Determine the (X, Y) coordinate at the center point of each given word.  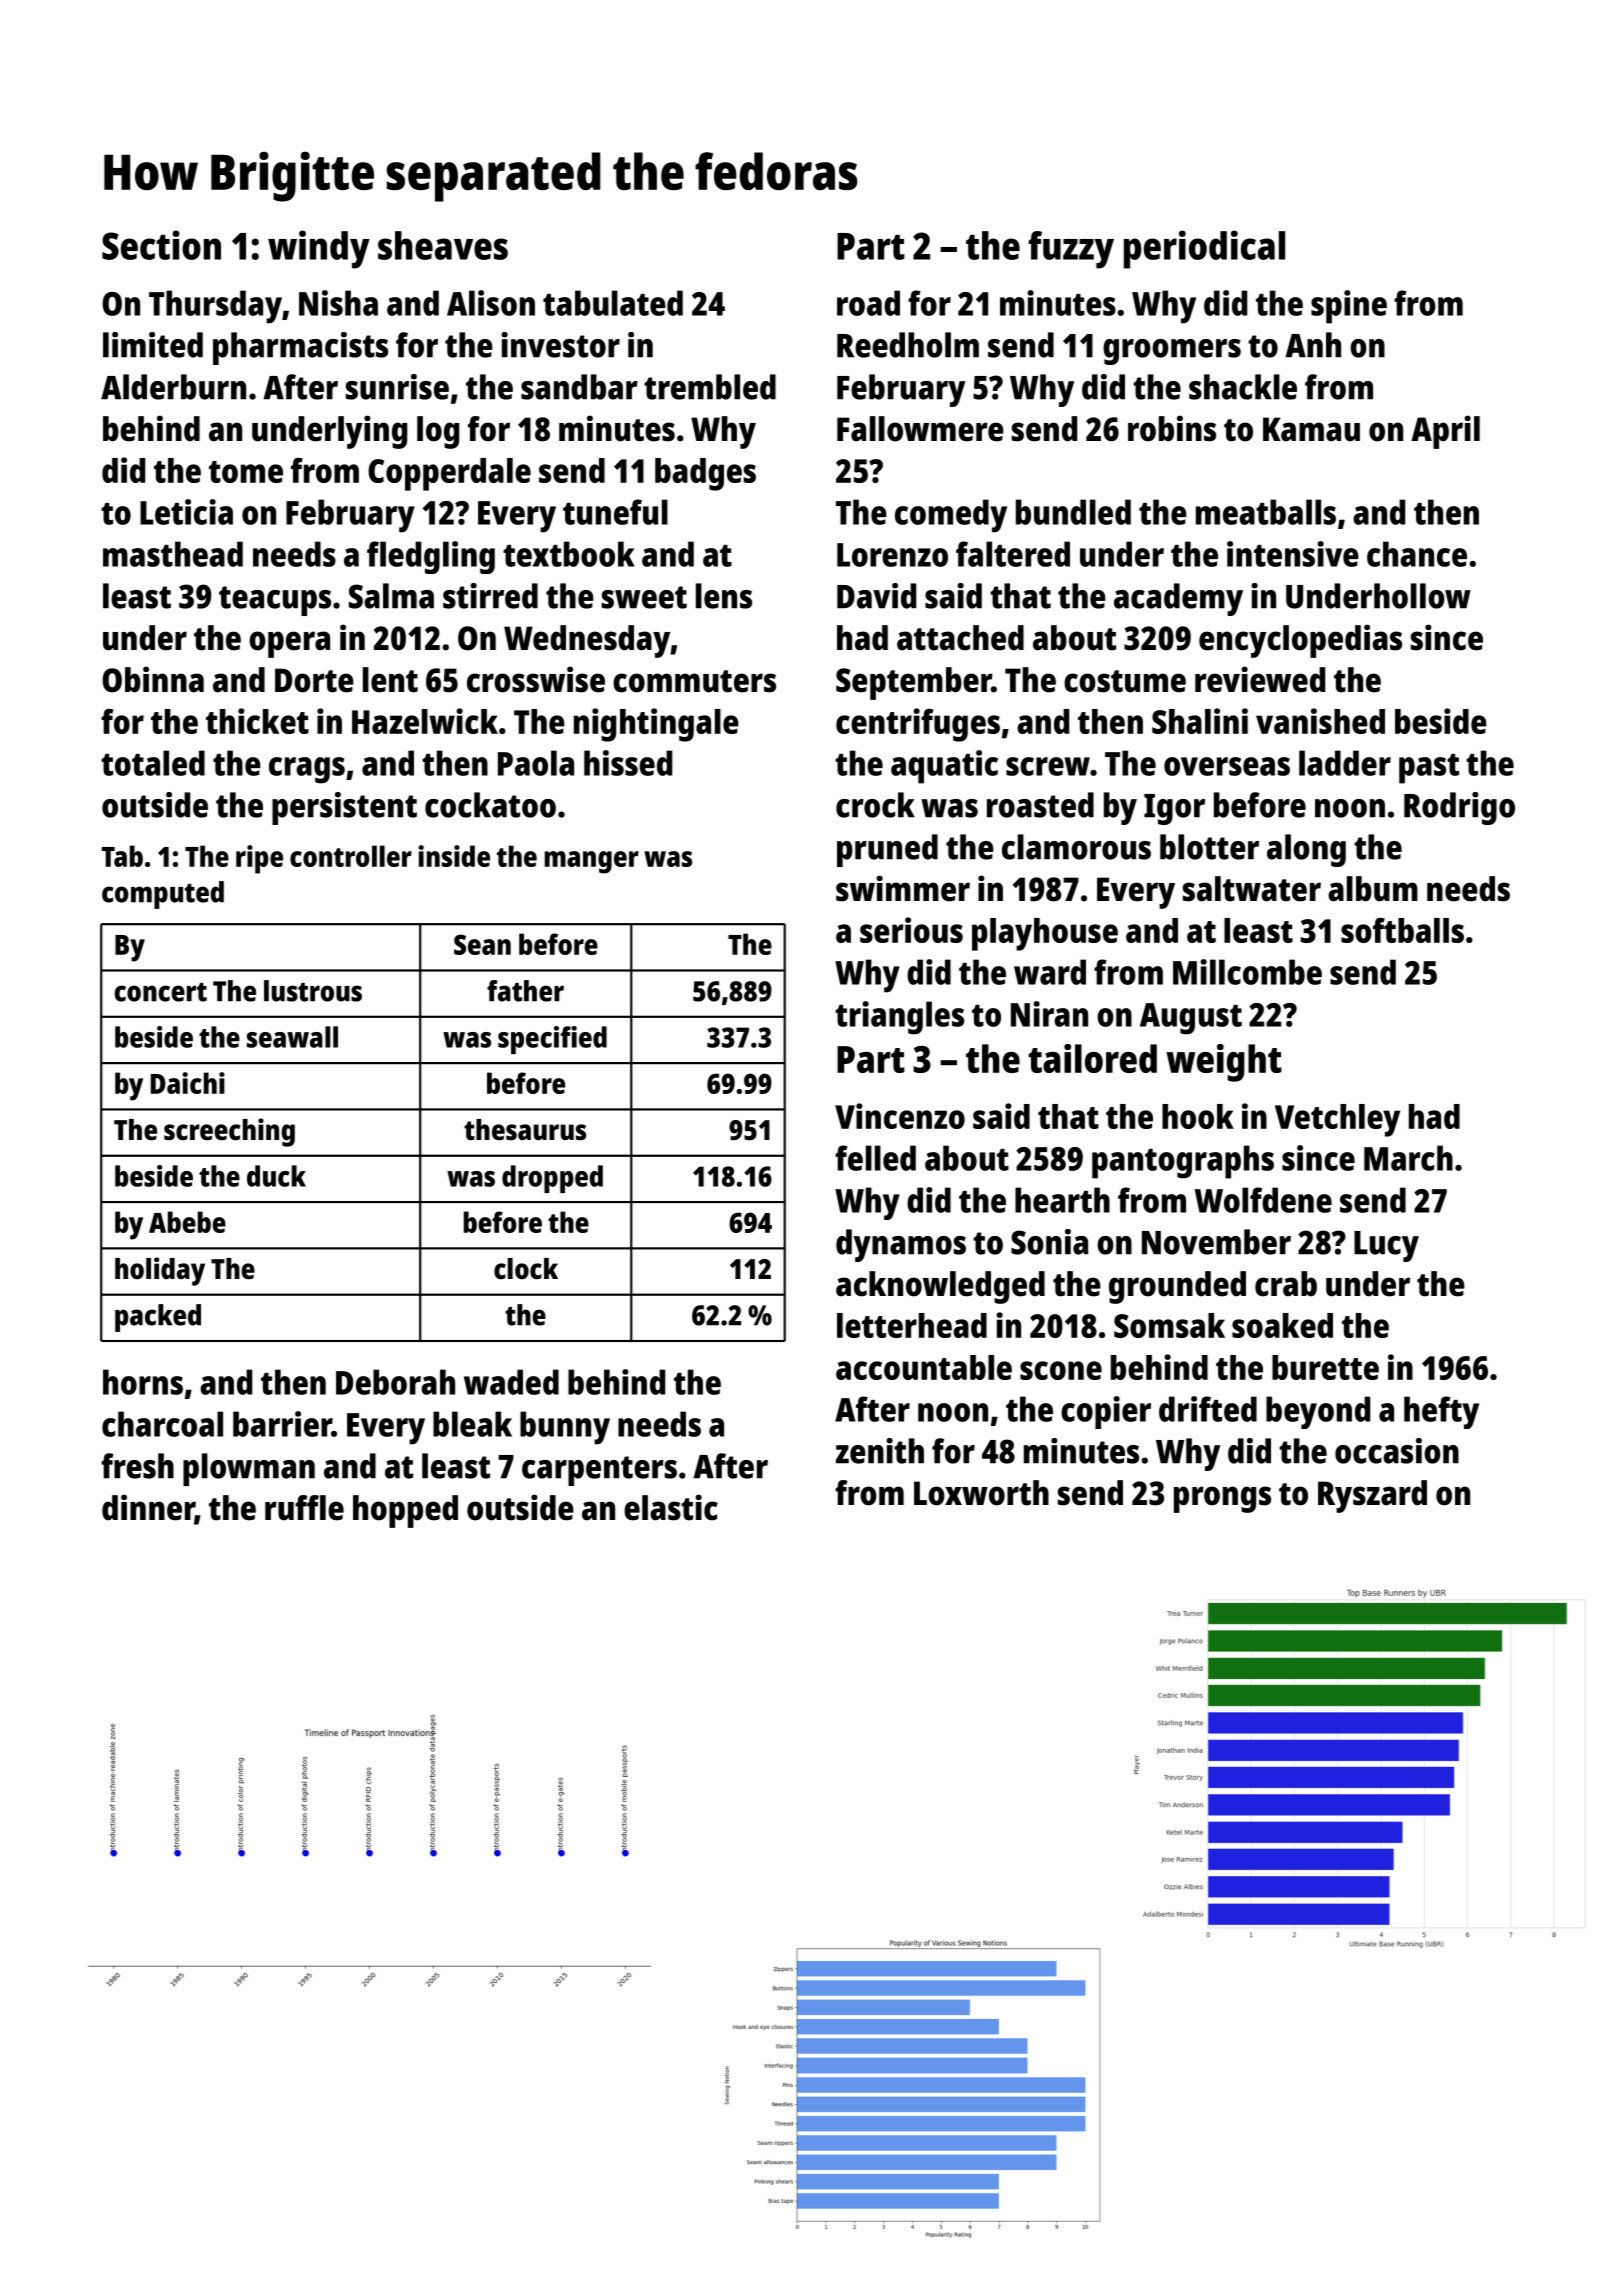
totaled (153, 763)
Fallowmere (920, 429)
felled (875, 1158)
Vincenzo (900, 1116)
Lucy (1386, 1246)
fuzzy (1071, 250)
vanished (1320, 721)
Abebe (187, 1222)
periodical (1204, 249)
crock (875, 805)
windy (319, 249)
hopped (405, 1511)
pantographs (1183, 1162)
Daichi (188, 1083)
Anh (1313, 345)
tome (246, 472)
